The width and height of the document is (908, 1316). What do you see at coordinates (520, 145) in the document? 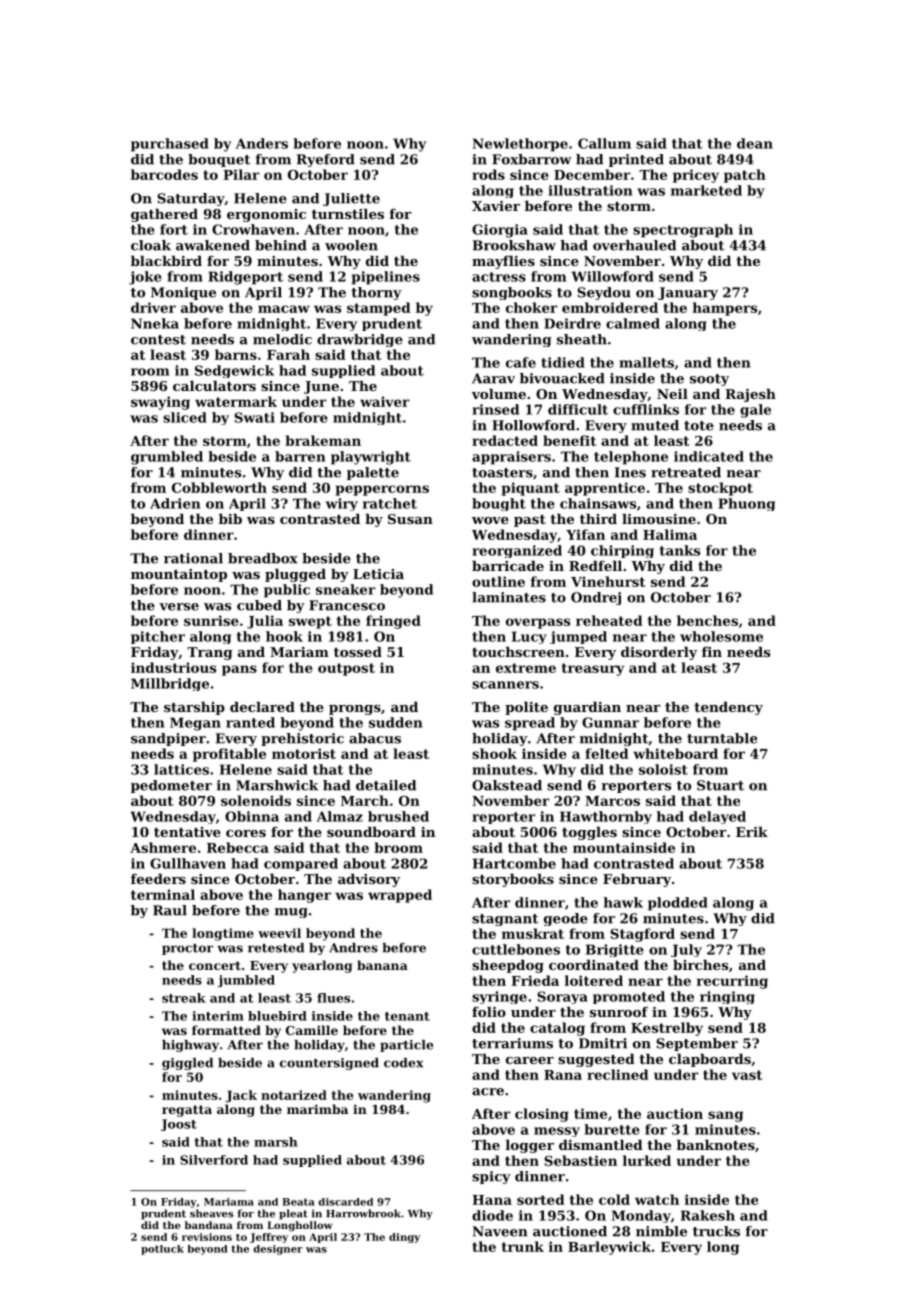
I see `Newlethorpe` at bounding box center [520, 145].
